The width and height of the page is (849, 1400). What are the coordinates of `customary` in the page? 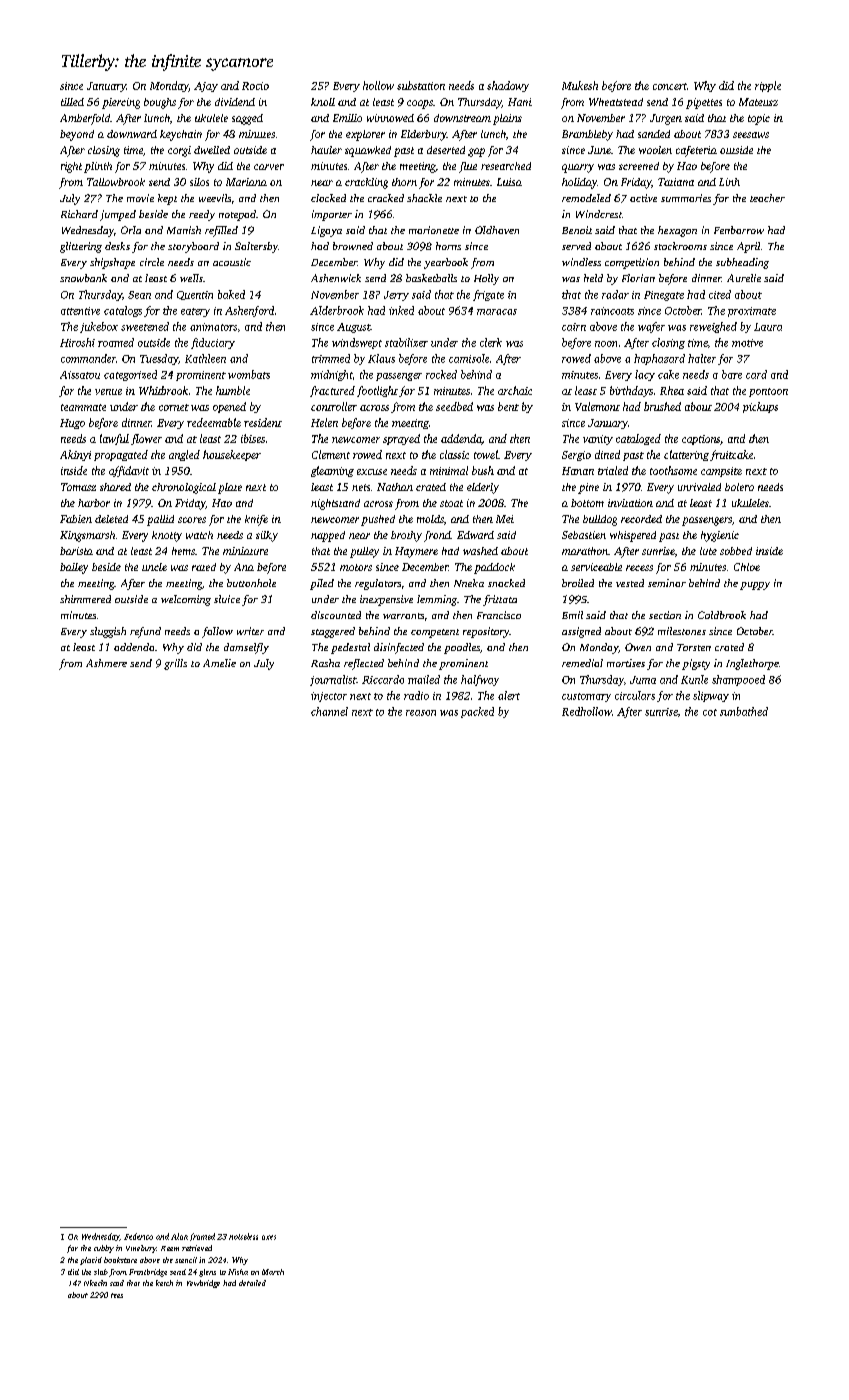 It's located at (586, 697).
